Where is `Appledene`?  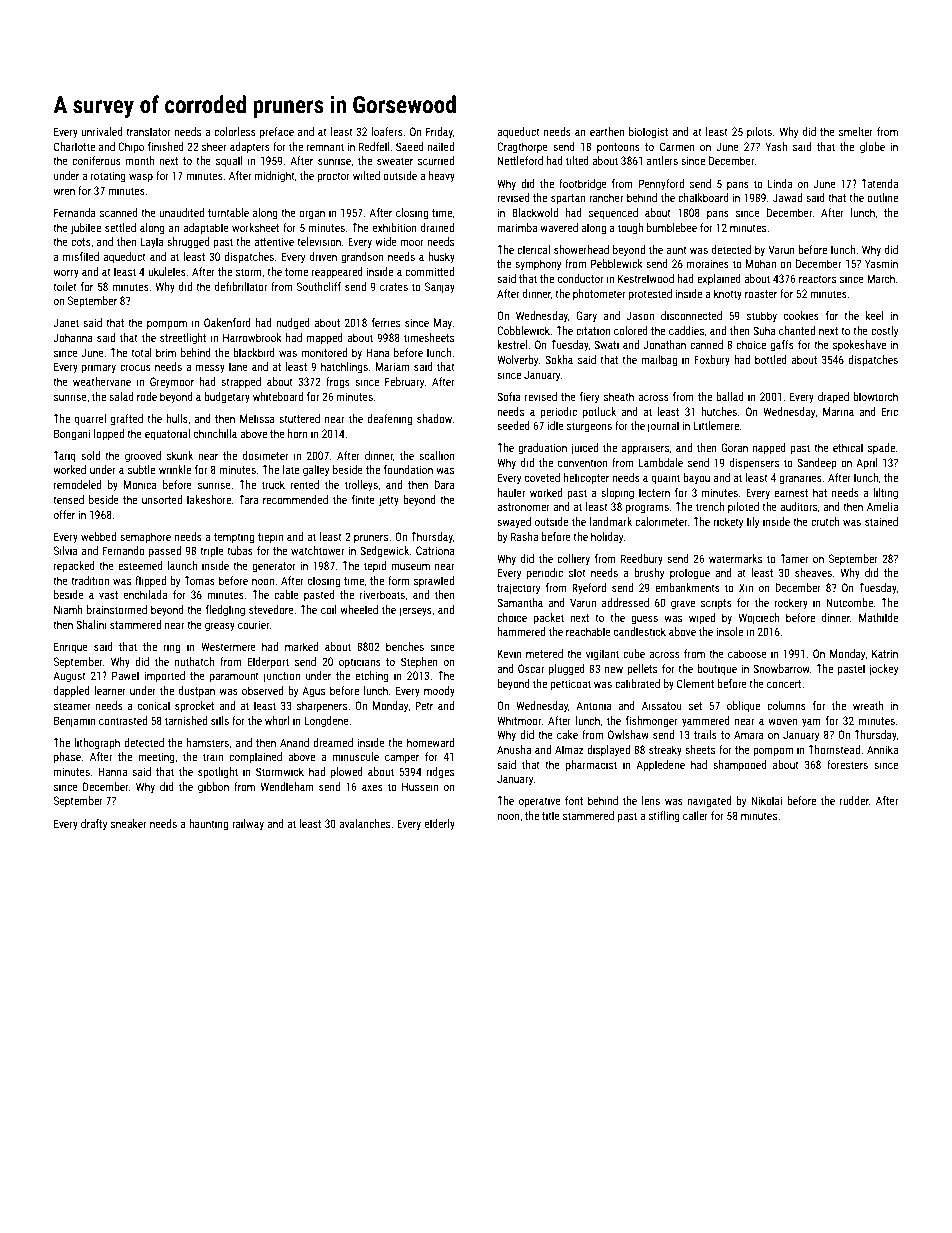 Appledene is located at coordinates (660, 766).
